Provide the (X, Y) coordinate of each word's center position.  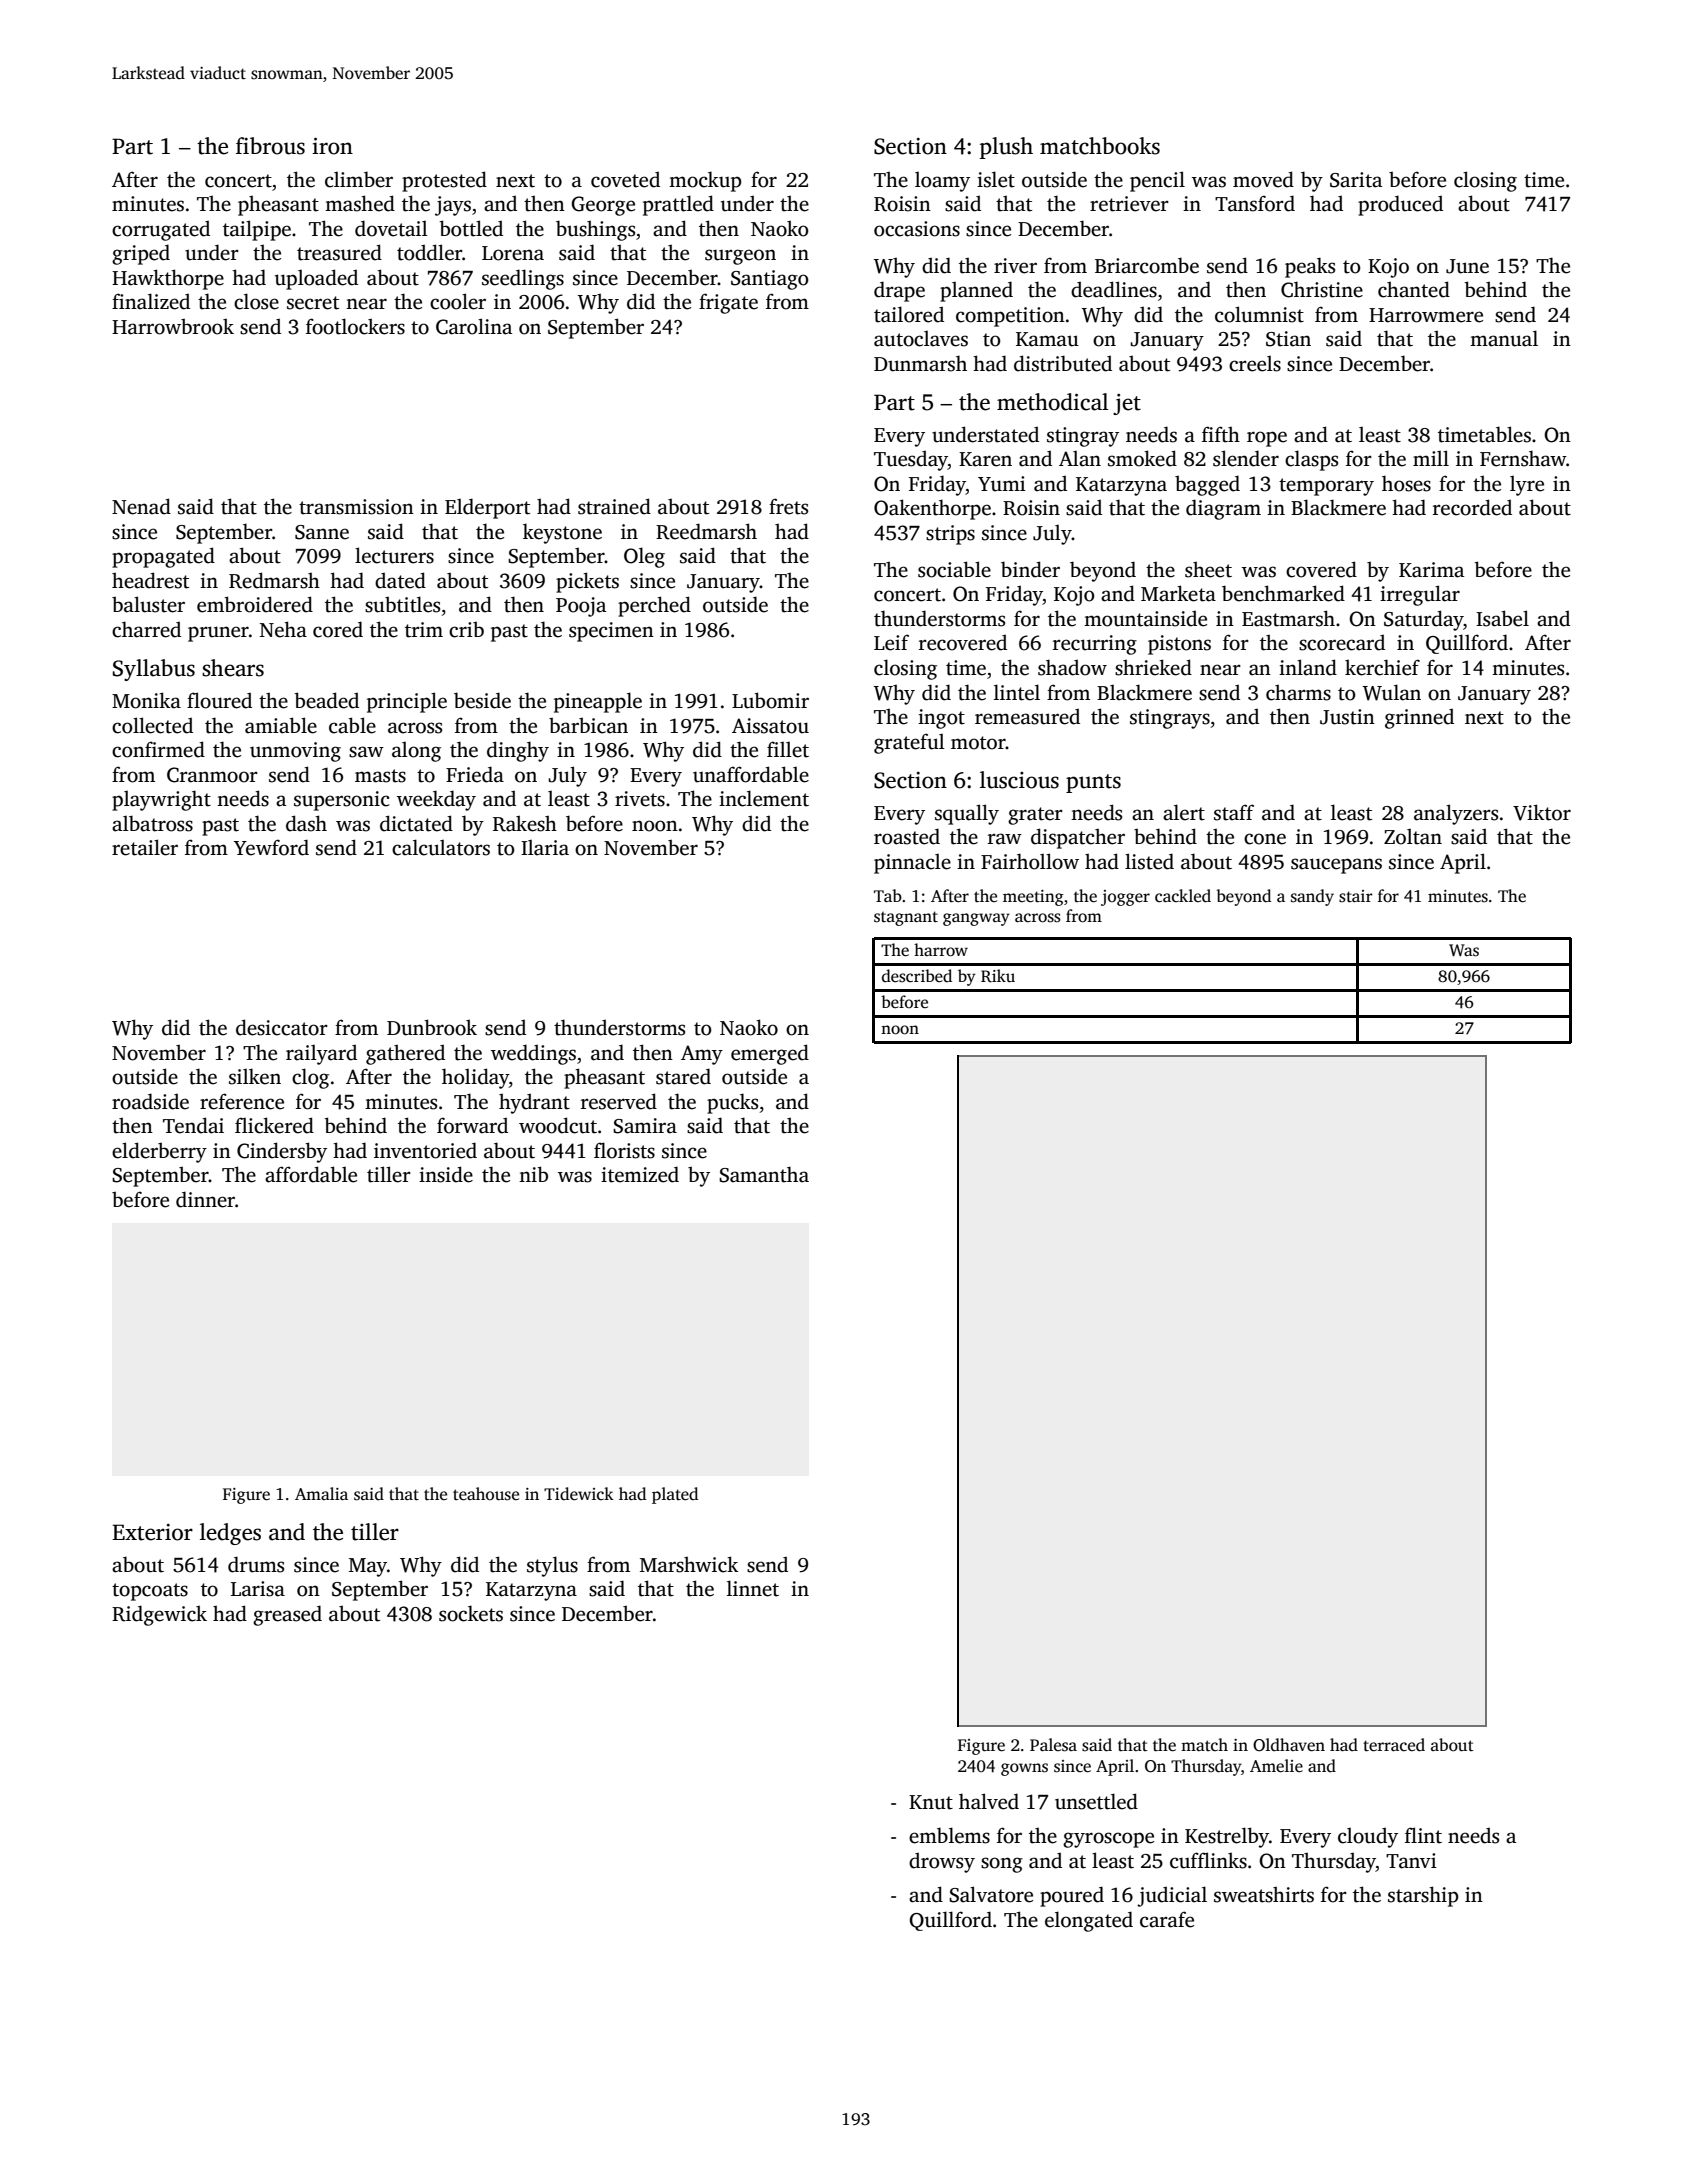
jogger (1125, 898)
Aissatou (770, 726)
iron (332, 146)
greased (287, 1615)
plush (1006, 148)
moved (1263, 179)
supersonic (342, 801)
